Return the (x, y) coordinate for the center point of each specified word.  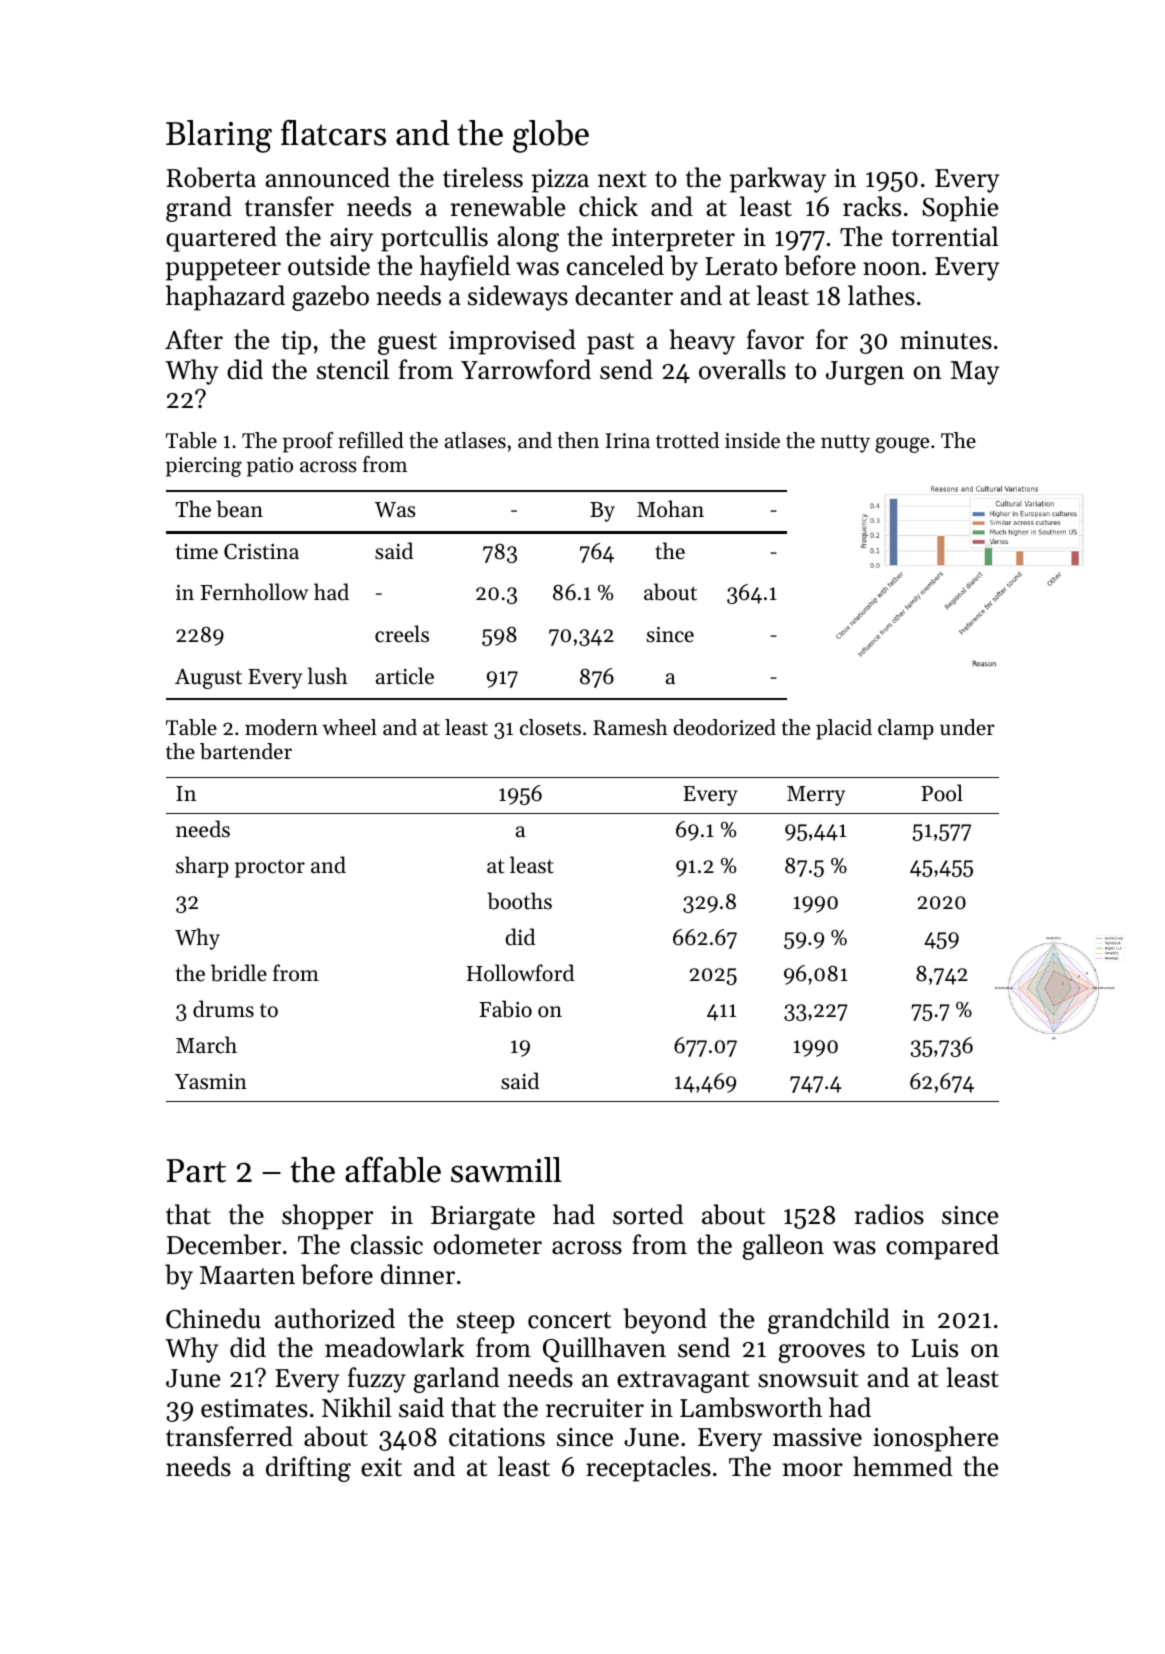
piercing (204, 467)
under (967, 727)
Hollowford (520, 973)
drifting (308, 1469)
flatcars (333, 133)
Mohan (670, 509)
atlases (475, 440)
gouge (902, 445)
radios (889, 1214)
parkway (778, 180)
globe (551, 136)
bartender (246, 751)
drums (223, 1009)
